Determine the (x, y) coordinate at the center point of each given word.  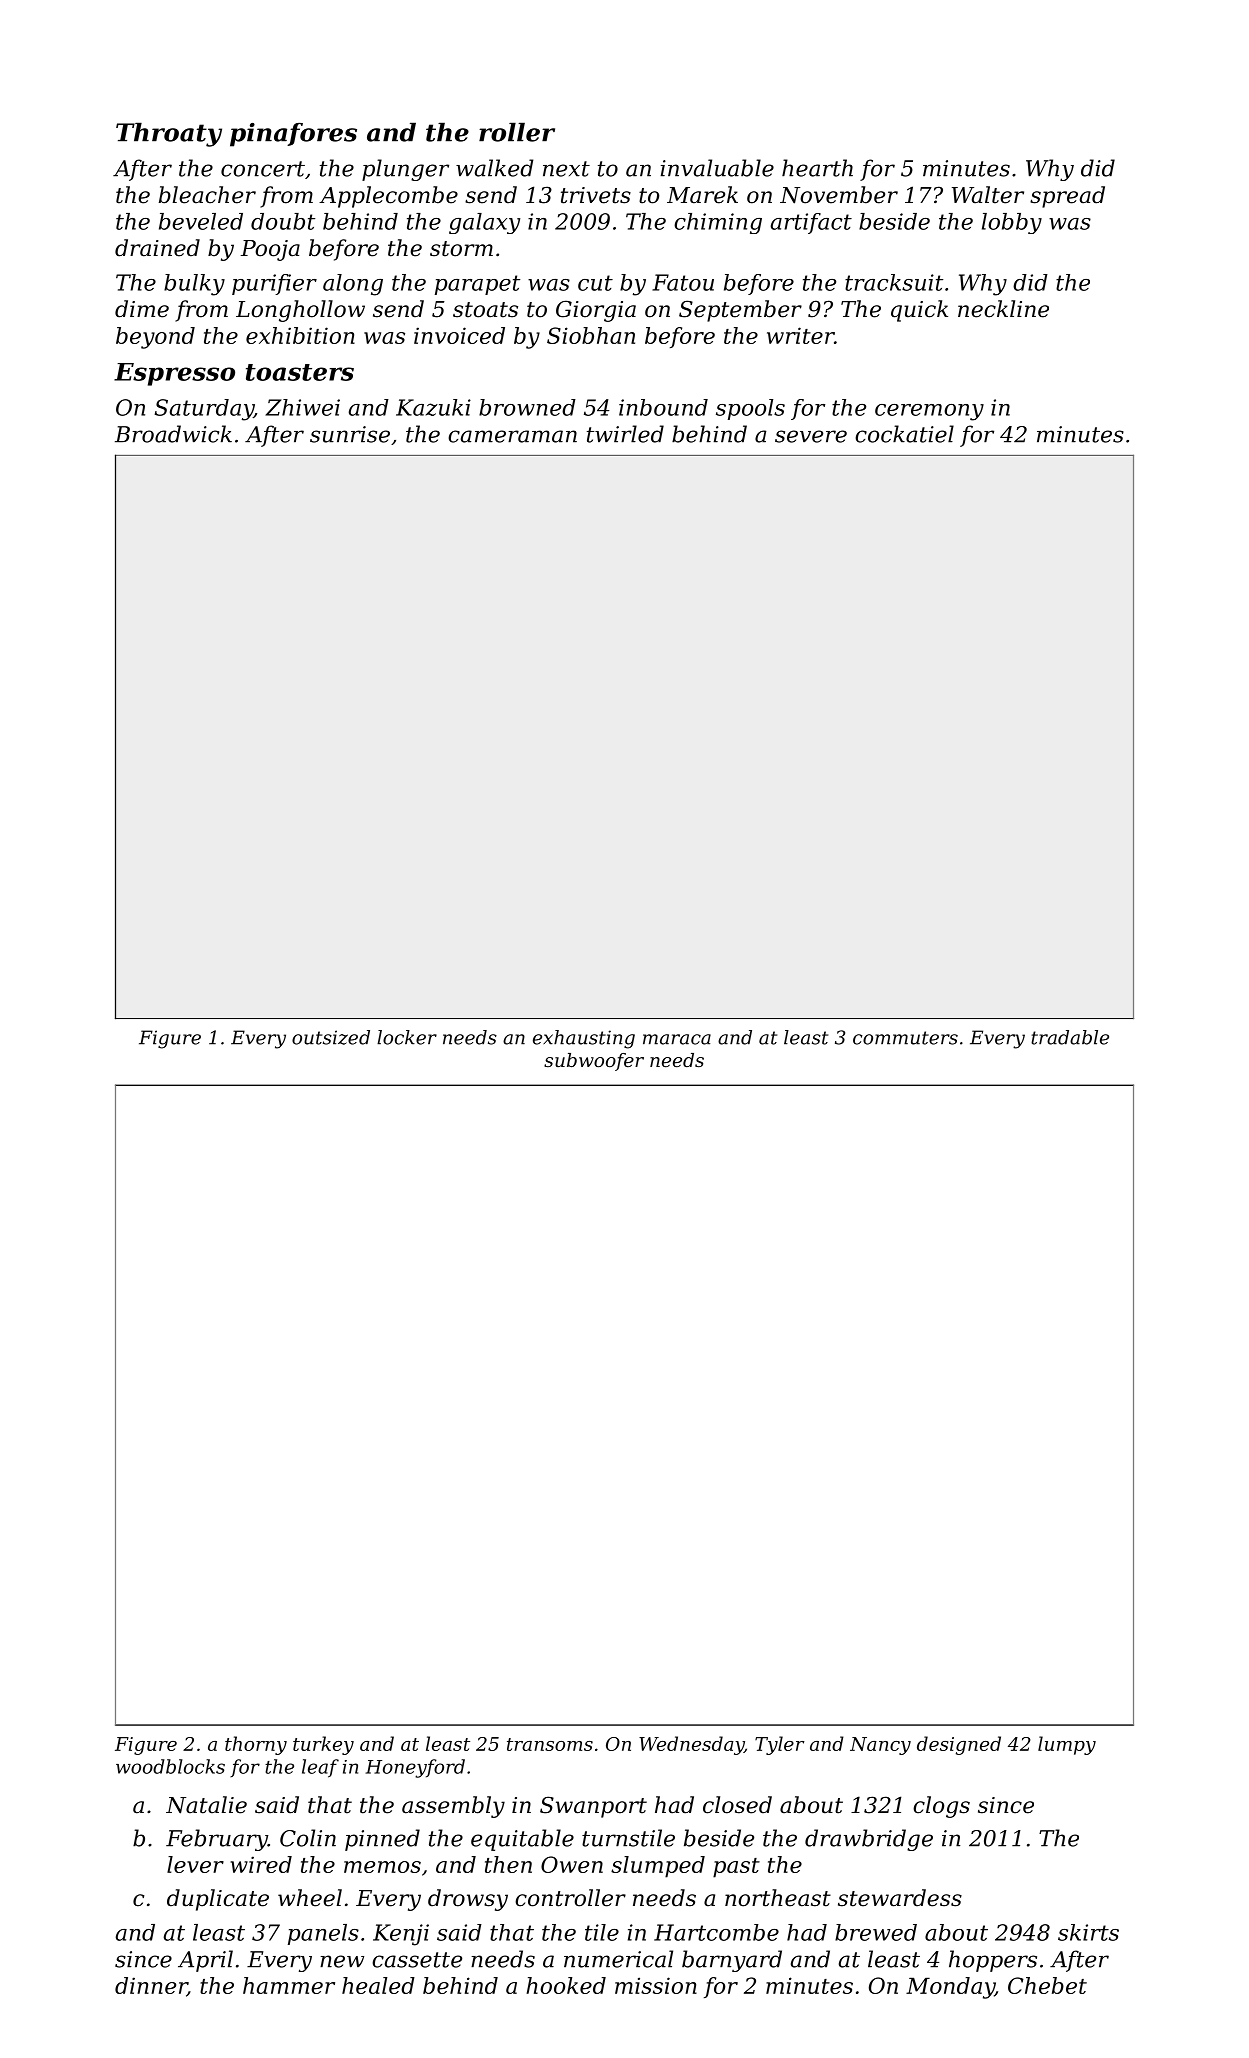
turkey (323, 1745)
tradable (1070, 1037)
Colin (308, 1838)
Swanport (593, 1807)
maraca (677, 1039)
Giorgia (596, 311)
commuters (905, 1038)
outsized (331, 1037)
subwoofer (594, 1062)
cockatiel (904, 434)
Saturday (204, 410)
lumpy (1067, 1745)
